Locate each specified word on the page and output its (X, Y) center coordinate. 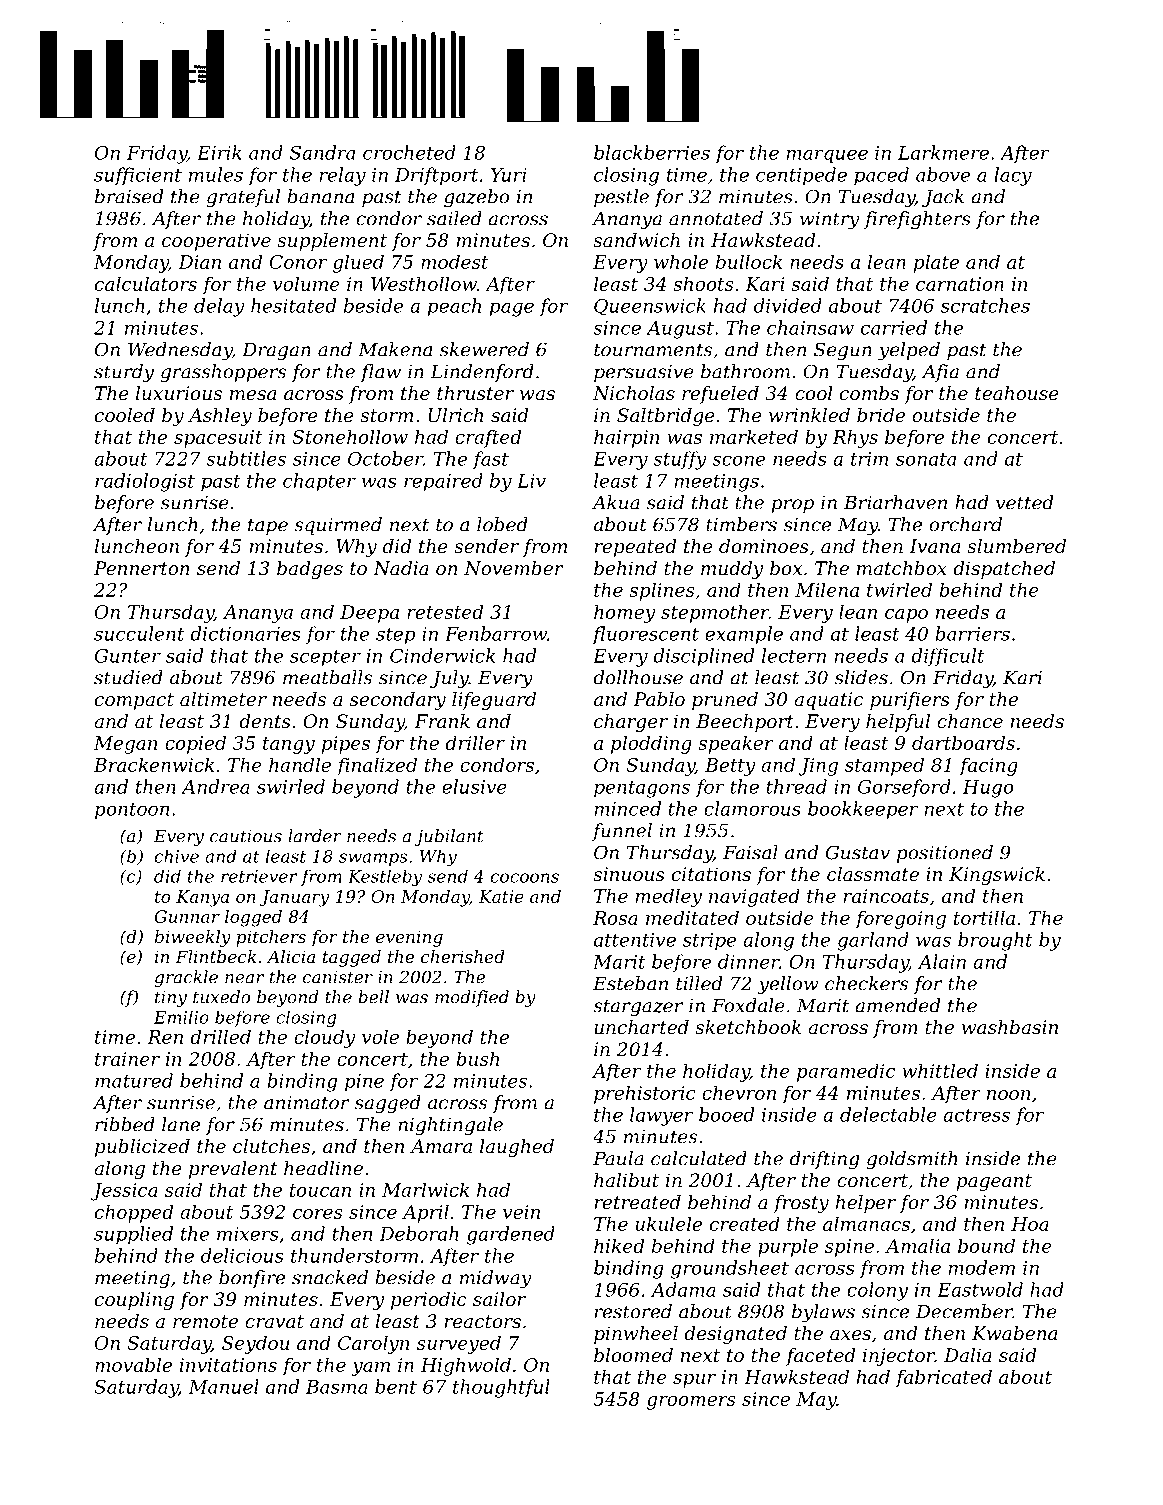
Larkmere (943, 152)
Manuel (224, 1386)
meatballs (327, 677)
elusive (474, 786)
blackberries (652, 152)
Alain (942, 961)
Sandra (322, 152)
